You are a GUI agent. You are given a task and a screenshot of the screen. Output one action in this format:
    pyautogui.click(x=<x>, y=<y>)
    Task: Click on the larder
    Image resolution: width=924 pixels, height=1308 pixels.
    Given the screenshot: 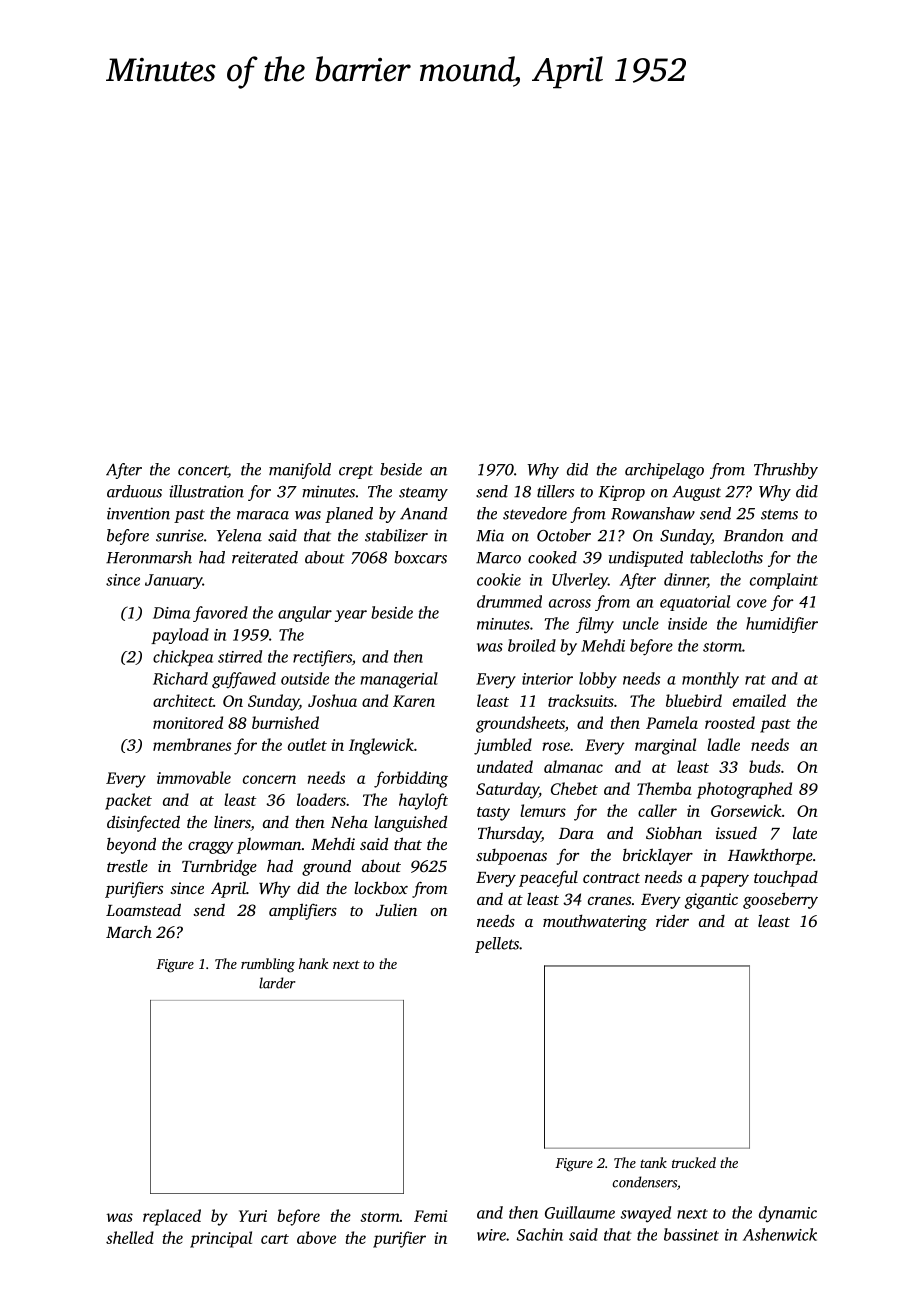 What is the action you would take?
    pyautogui.click(x=277, y=983)
